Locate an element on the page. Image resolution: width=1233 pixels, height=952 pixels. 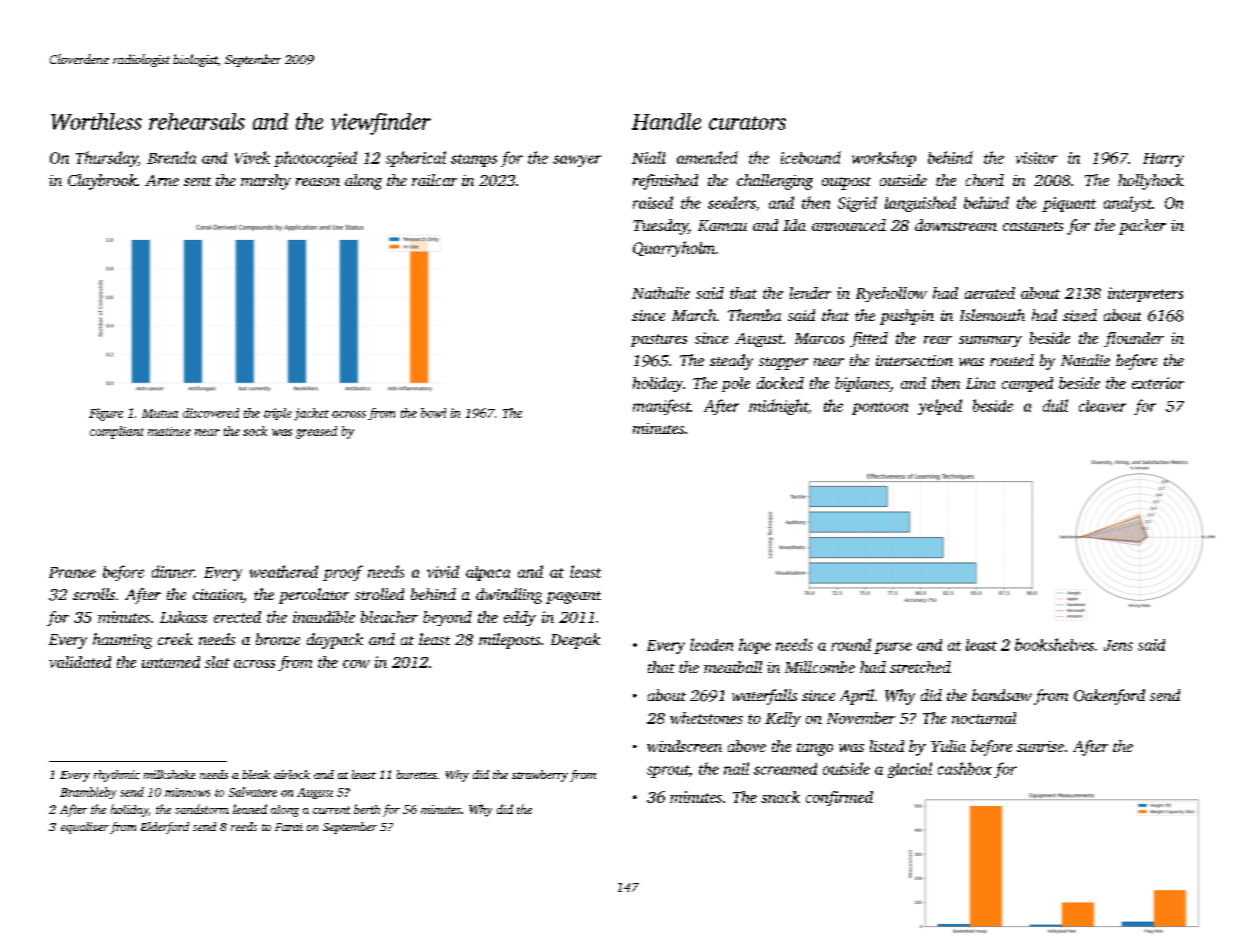
flounder is located at coordinates (1134, 339).
